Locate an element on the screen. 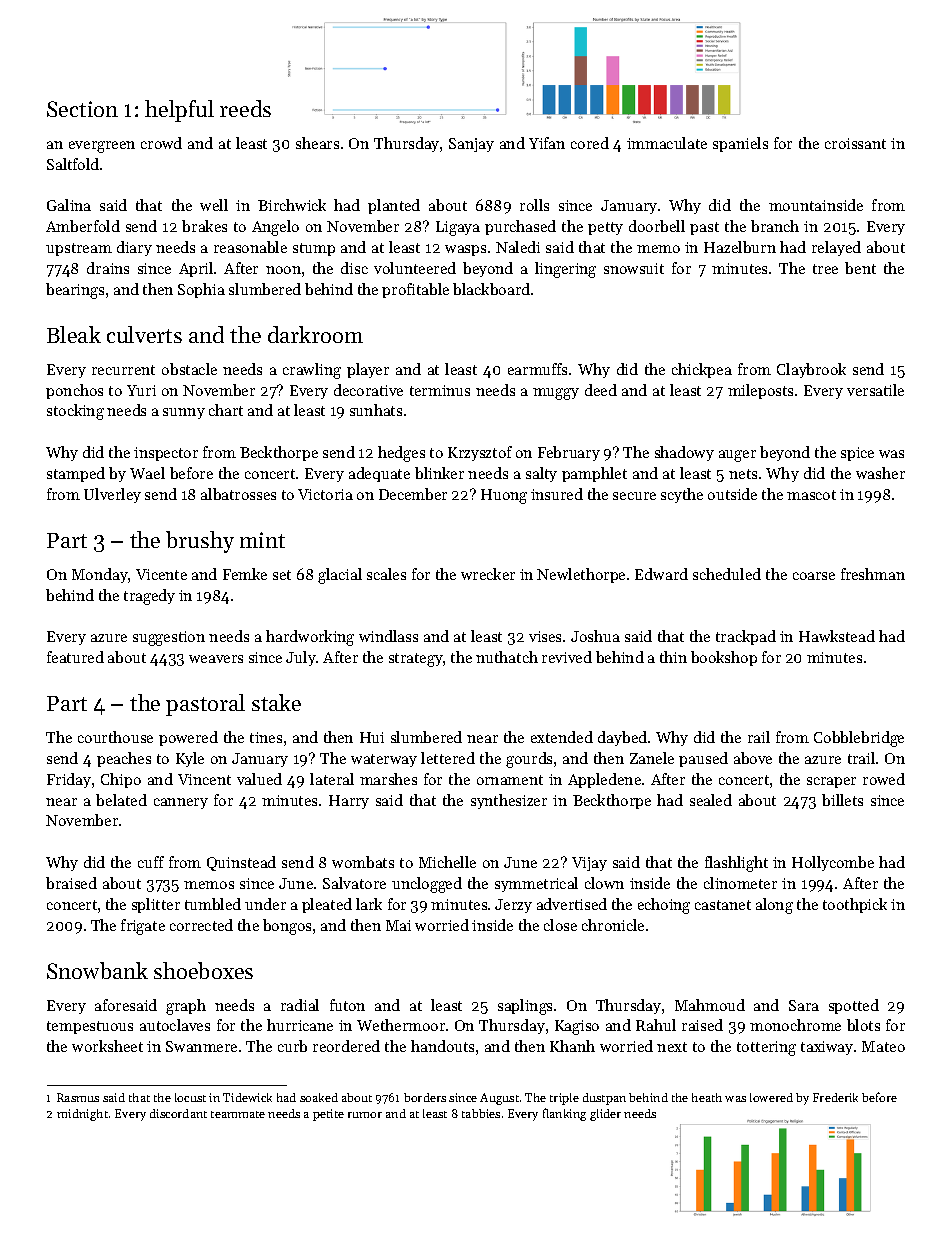 The image size is (952, 1233). extended is located at coordinates (562, 737).
